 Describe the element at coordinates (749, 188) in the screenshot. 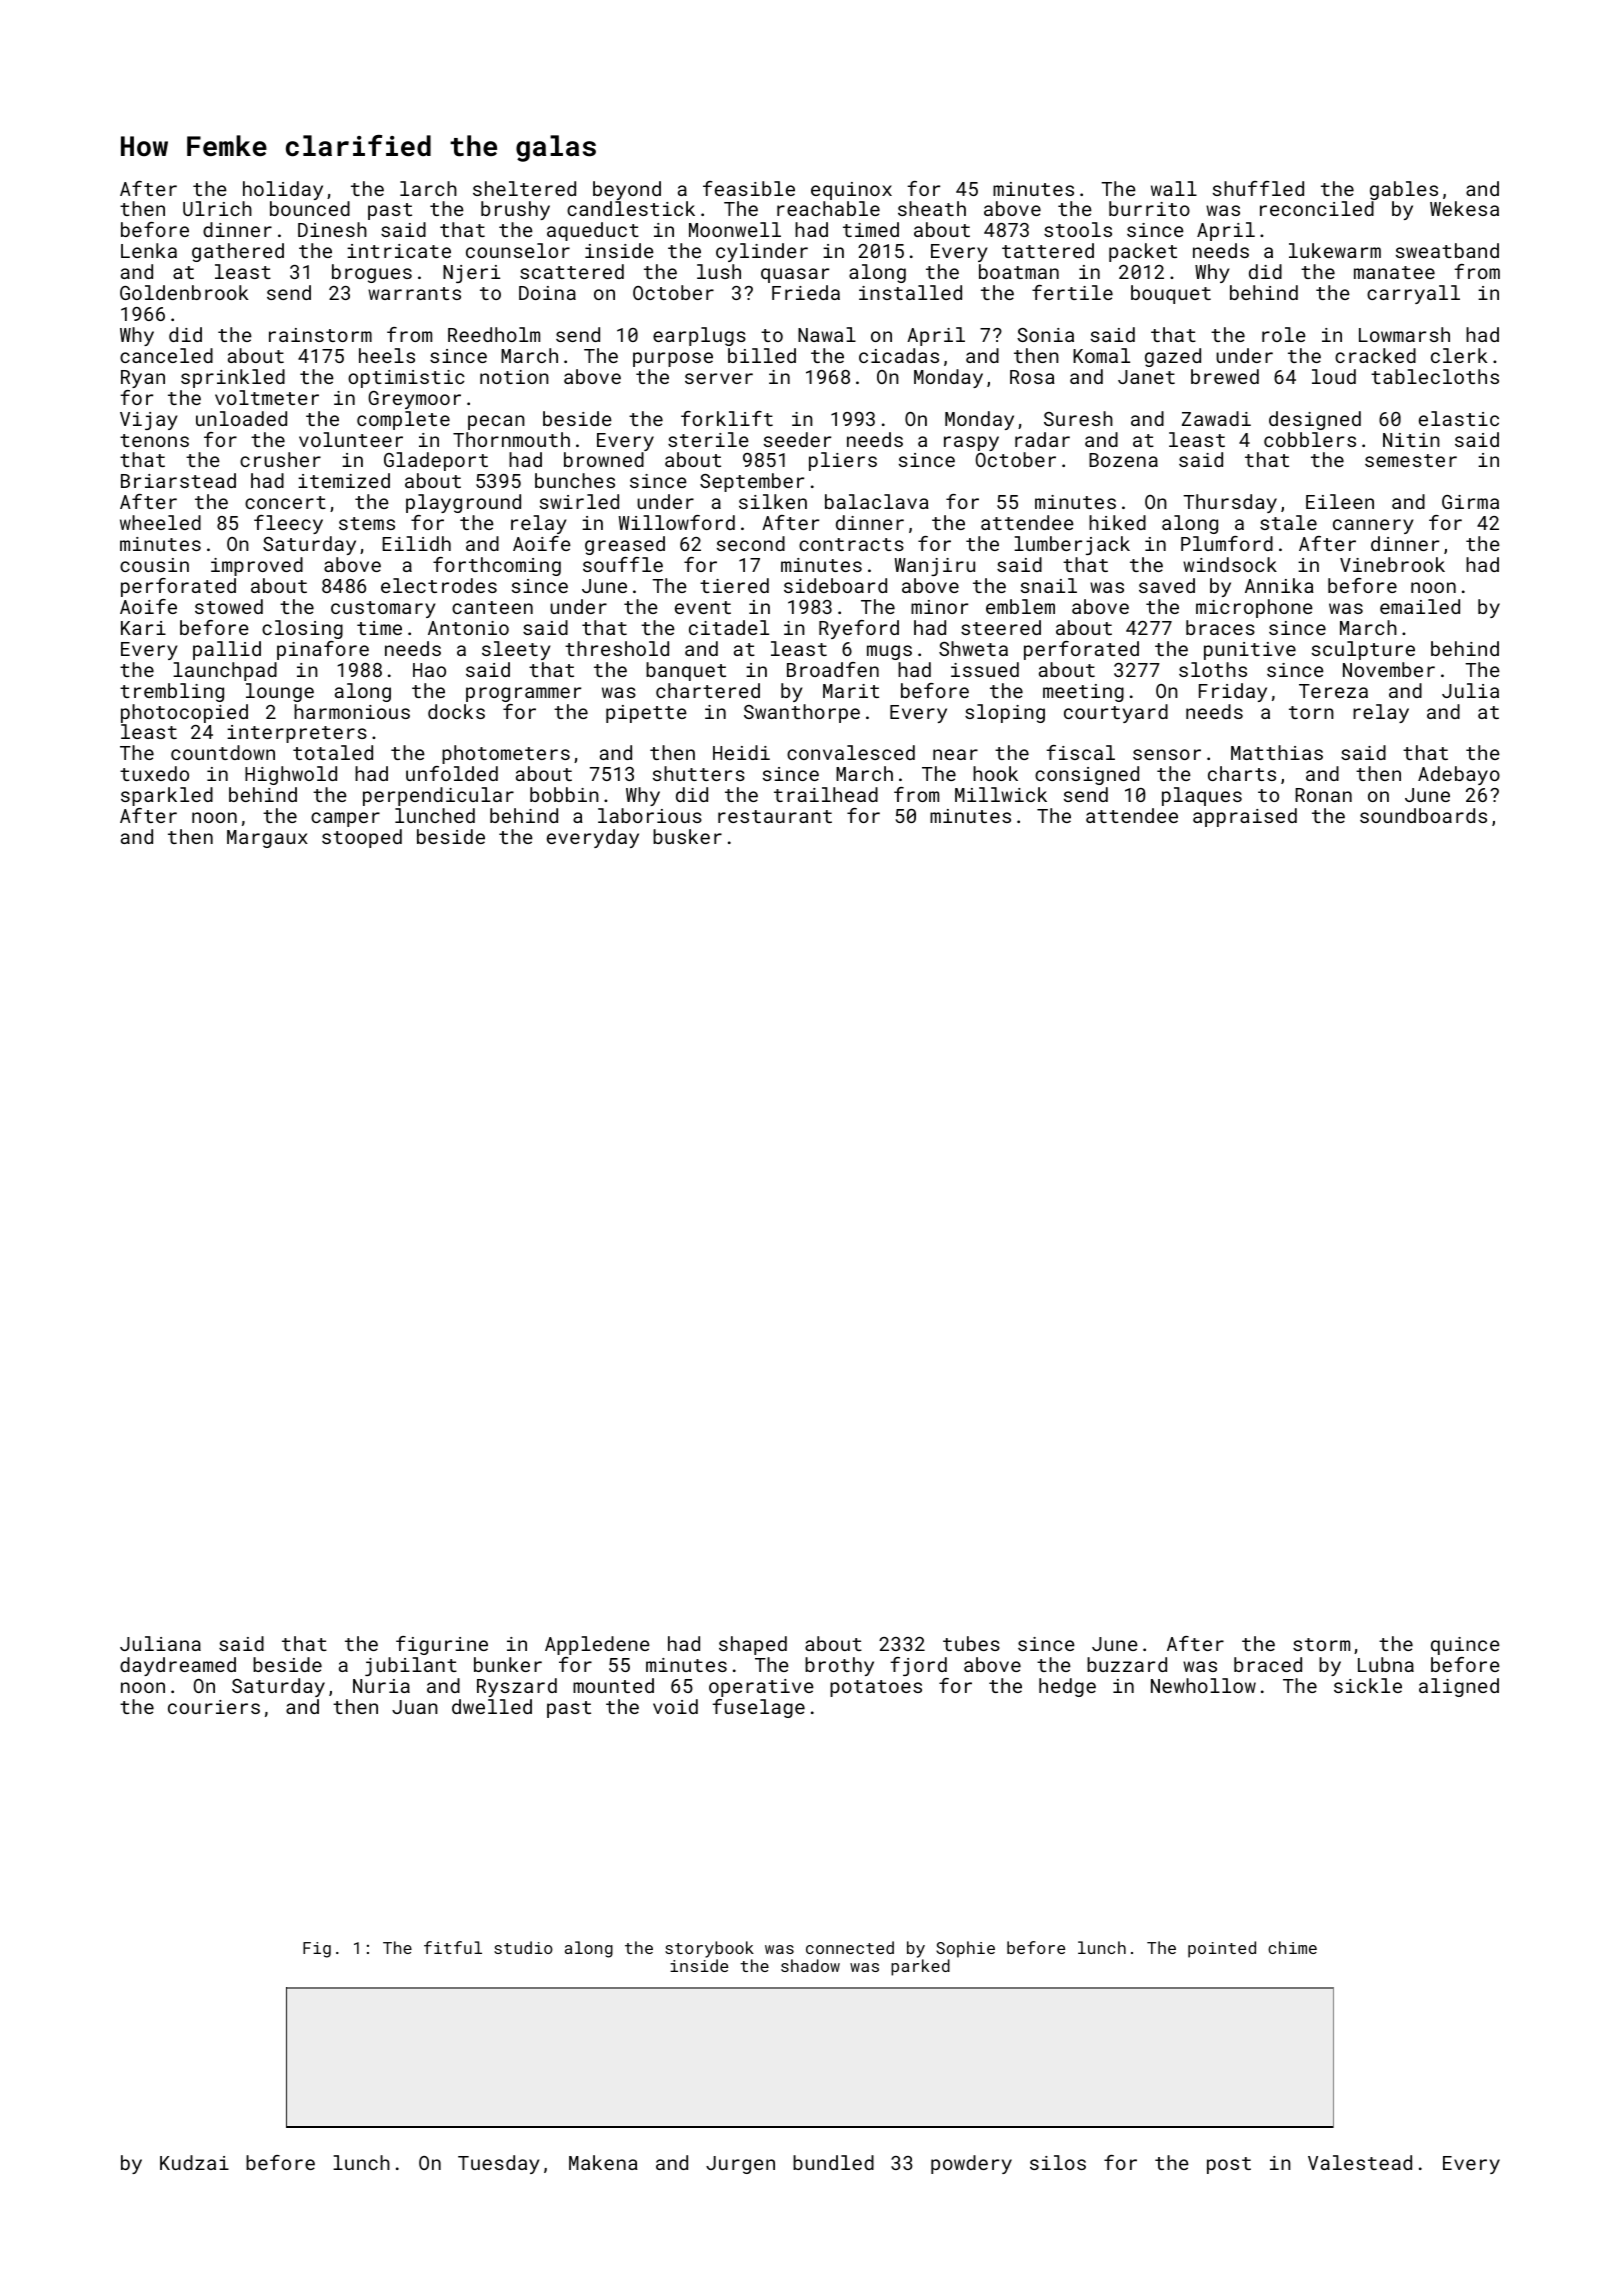

I see `feasible` at that location.
